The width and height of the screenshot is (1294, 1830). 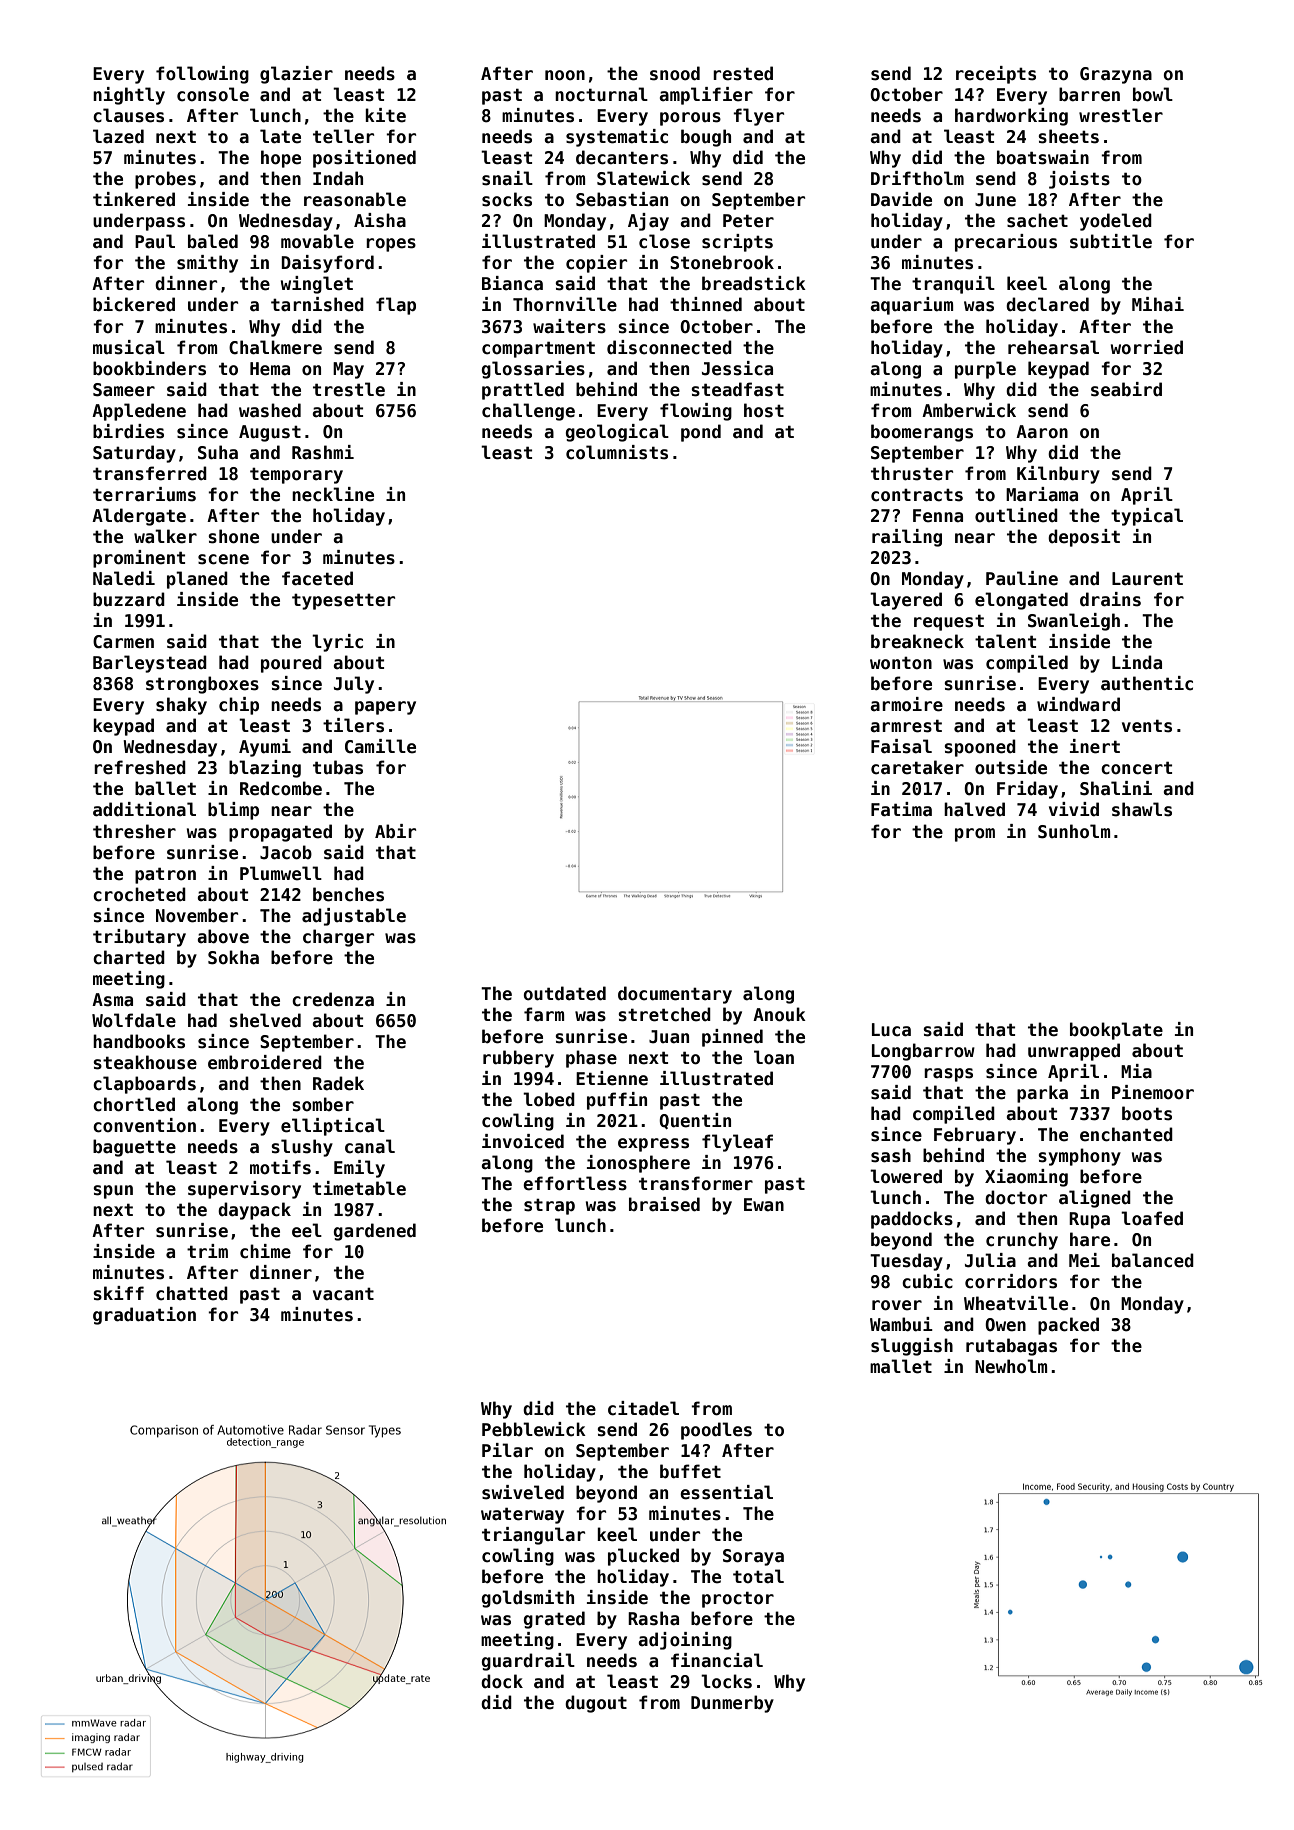 What do you see at coordinates (949, 623) in the screenshot?
I see `request` at bounding box center [949, 623].
